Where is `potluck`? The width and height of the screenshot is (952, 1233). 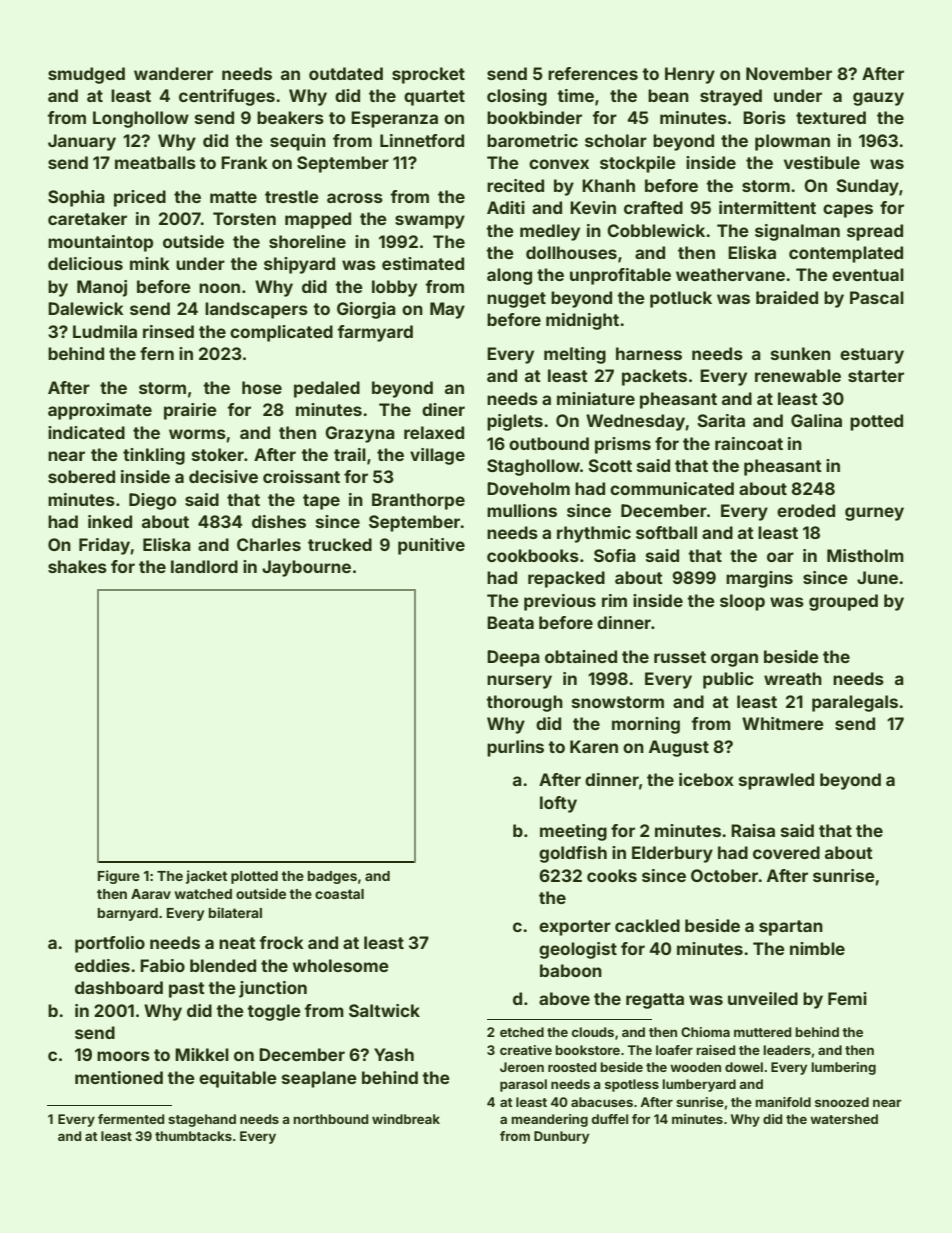 potluck is located at coordinates (681, 299).
